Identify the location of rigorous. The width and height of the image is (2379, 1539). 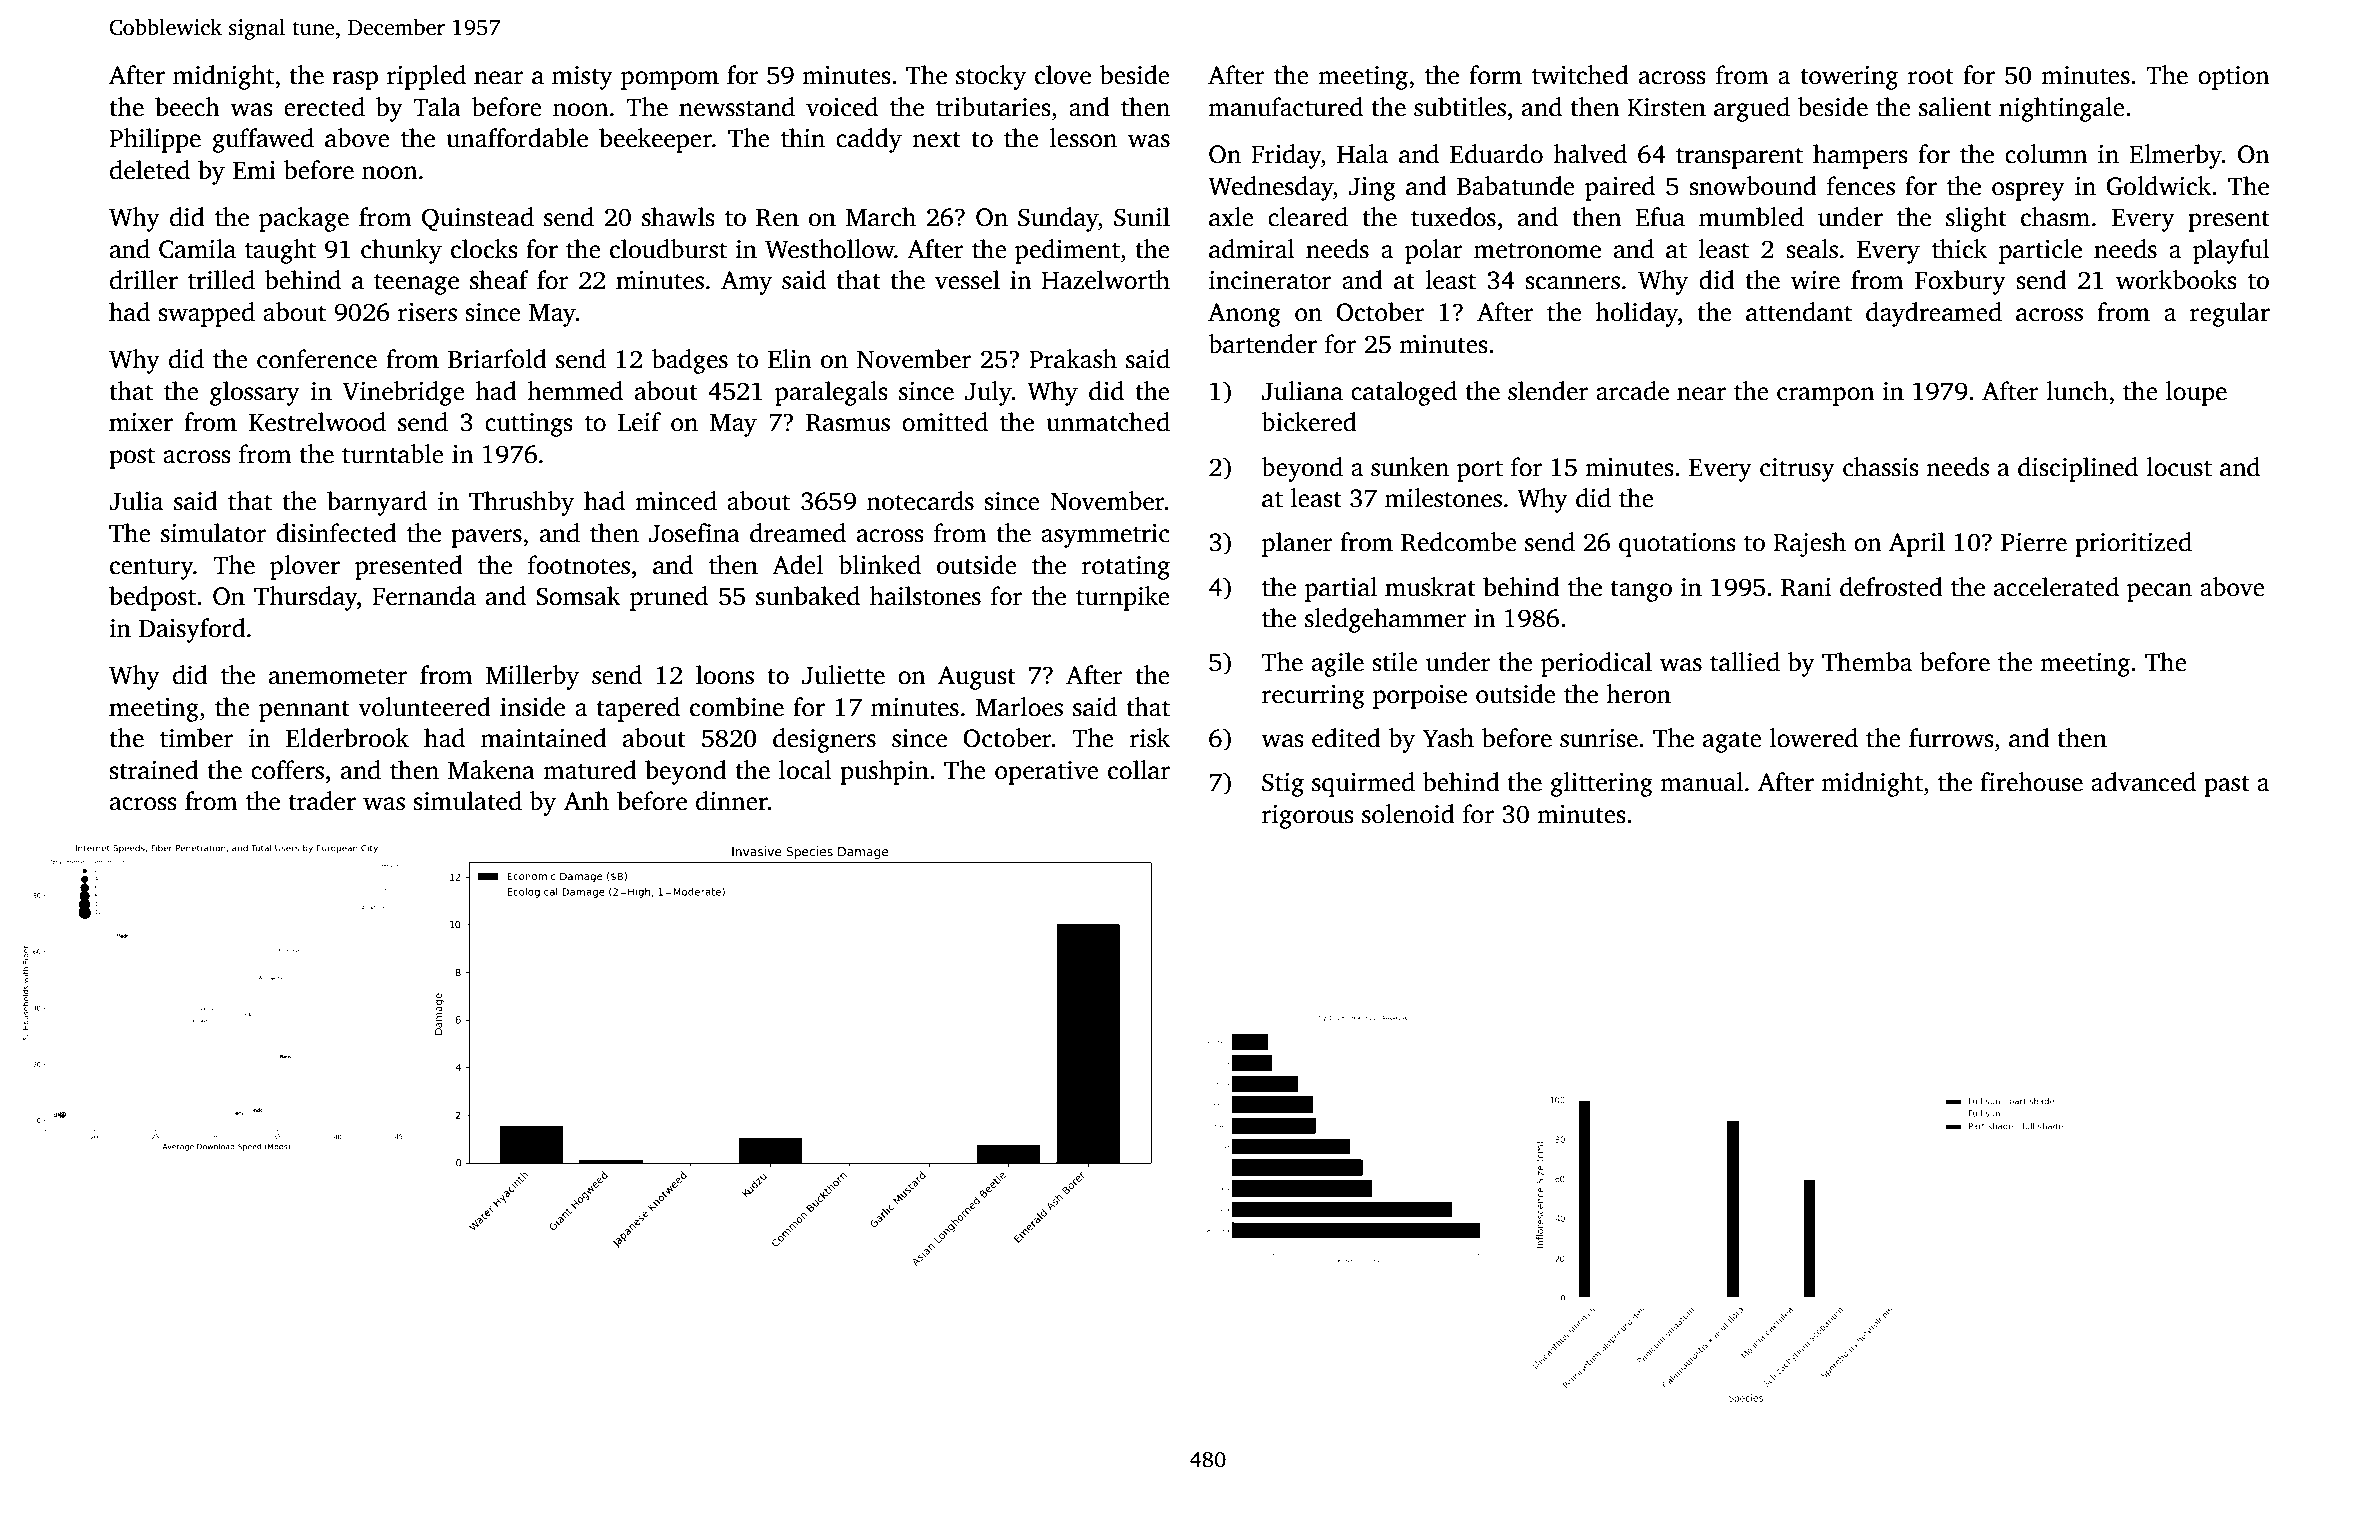
(1308, 817).
